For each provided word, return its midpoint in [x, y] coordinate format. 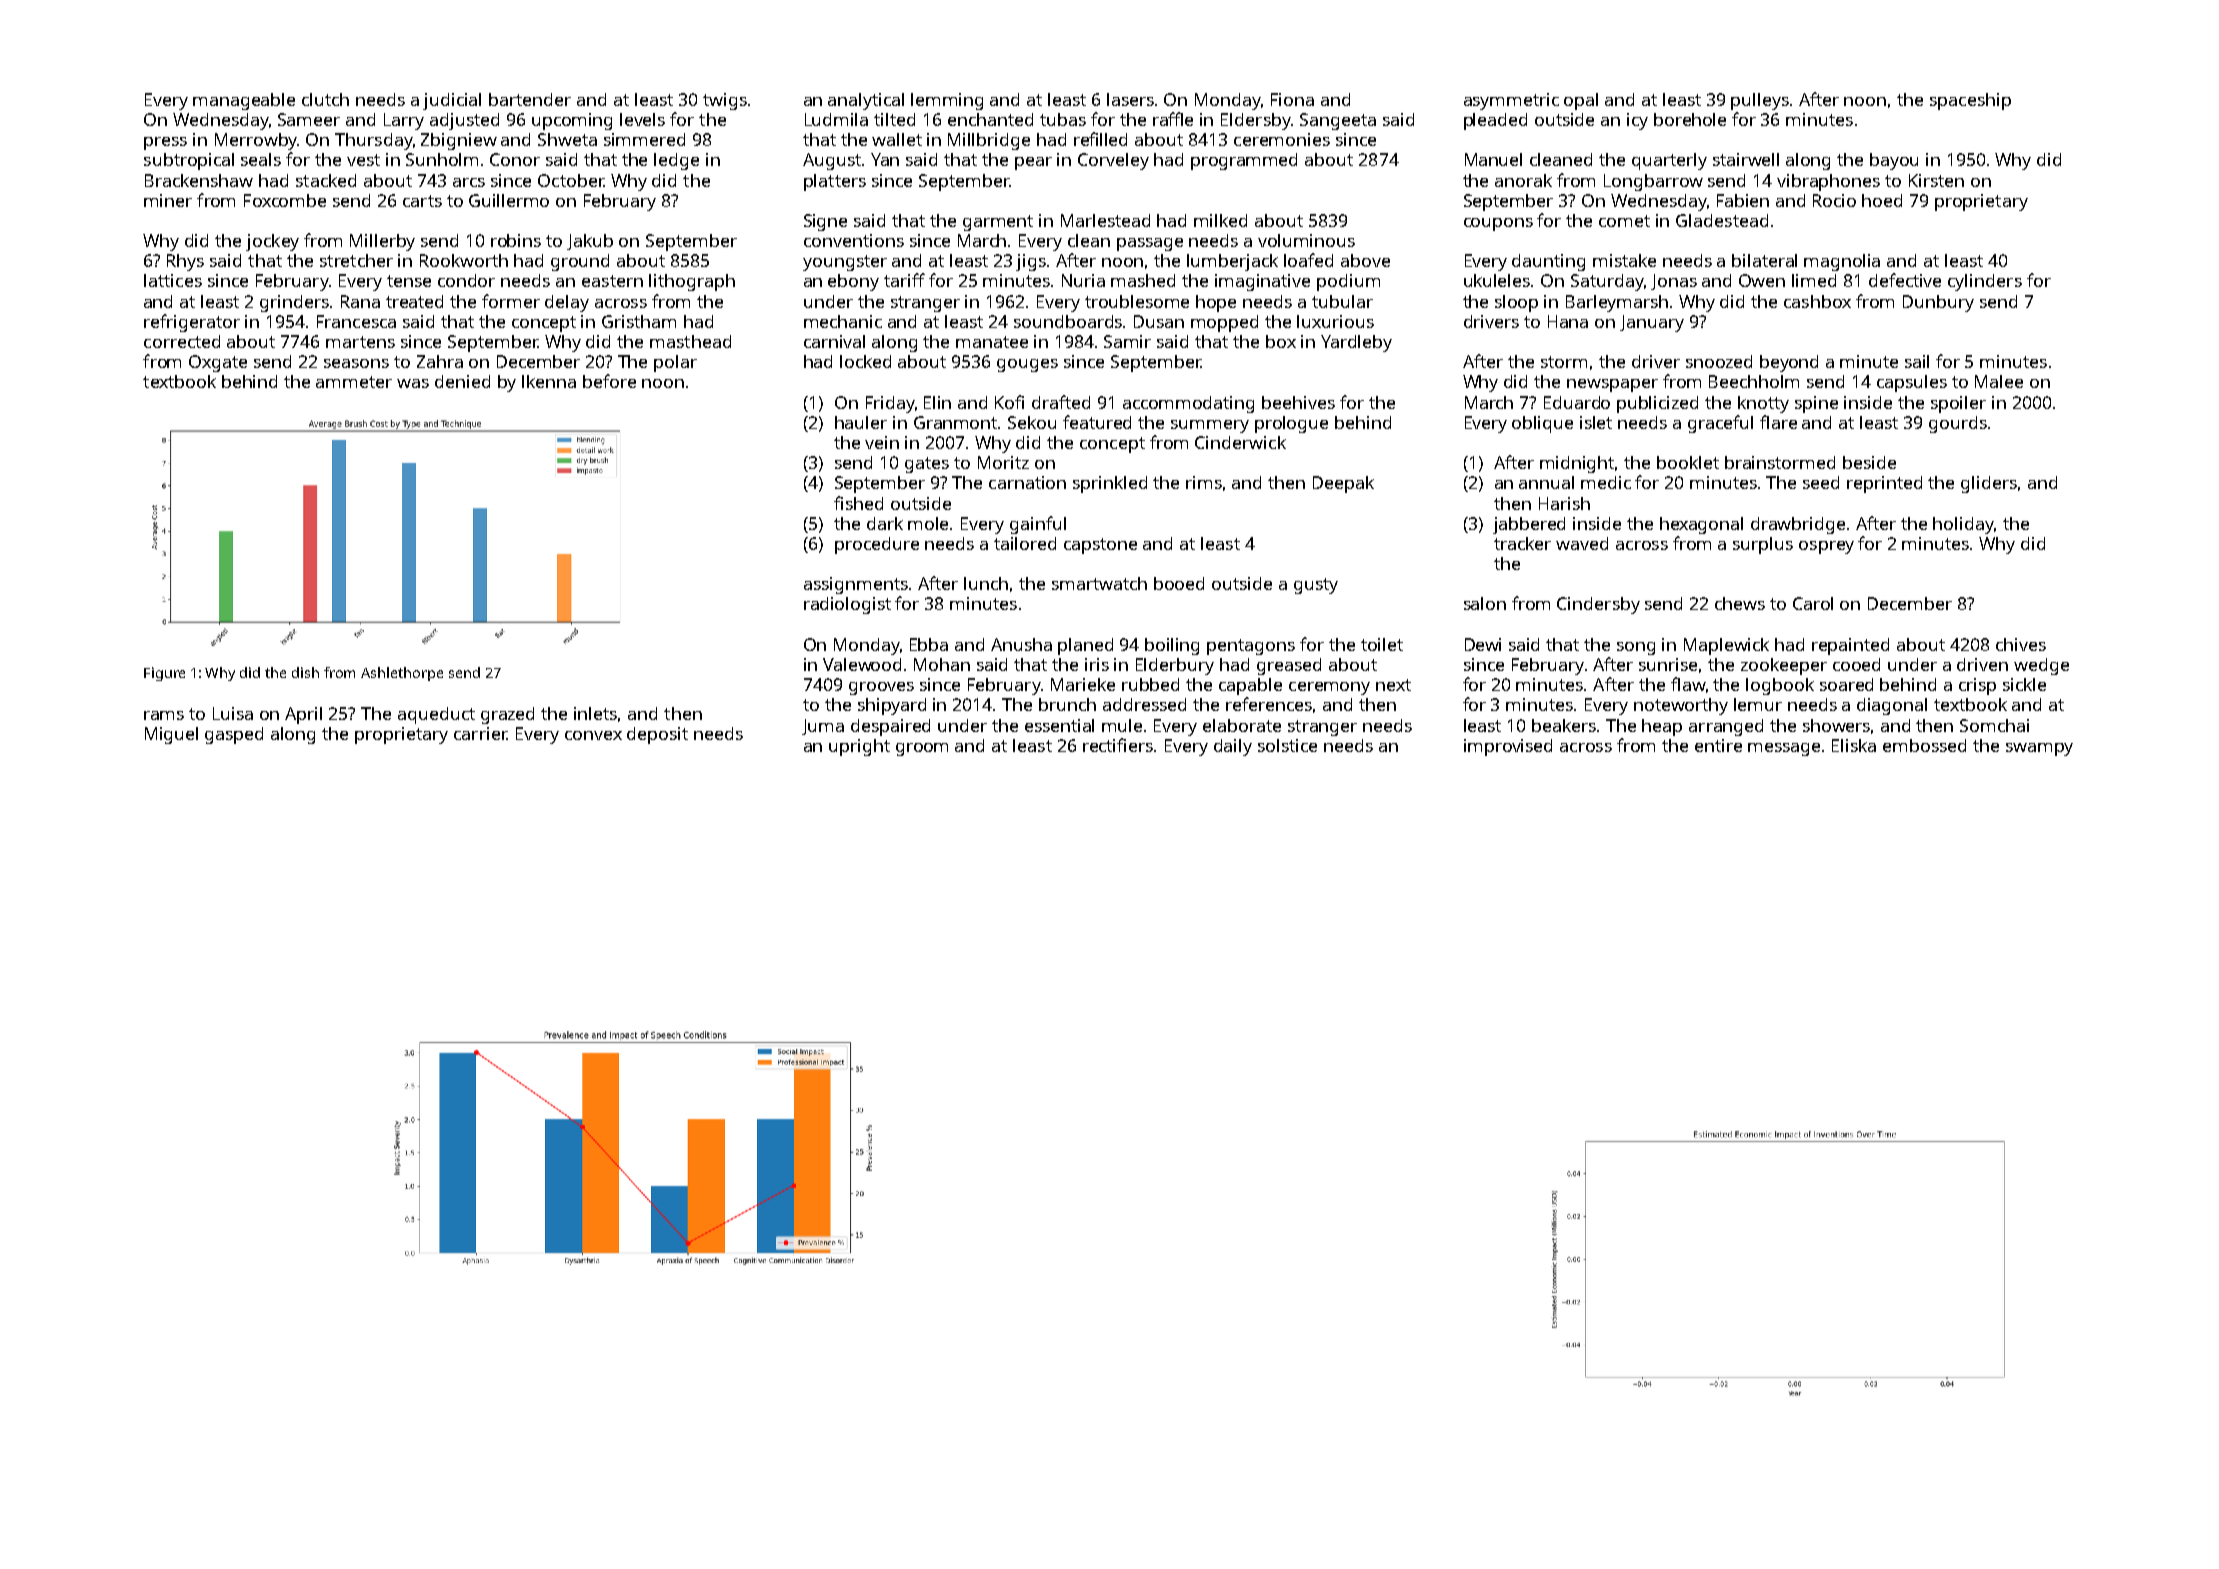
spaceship [1970, 101]
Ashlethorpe [402, 674]
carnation [1027, 482]
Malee [1999, 381]
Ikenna [549, 381]
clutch [325, 99]
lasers [1130, 99]
